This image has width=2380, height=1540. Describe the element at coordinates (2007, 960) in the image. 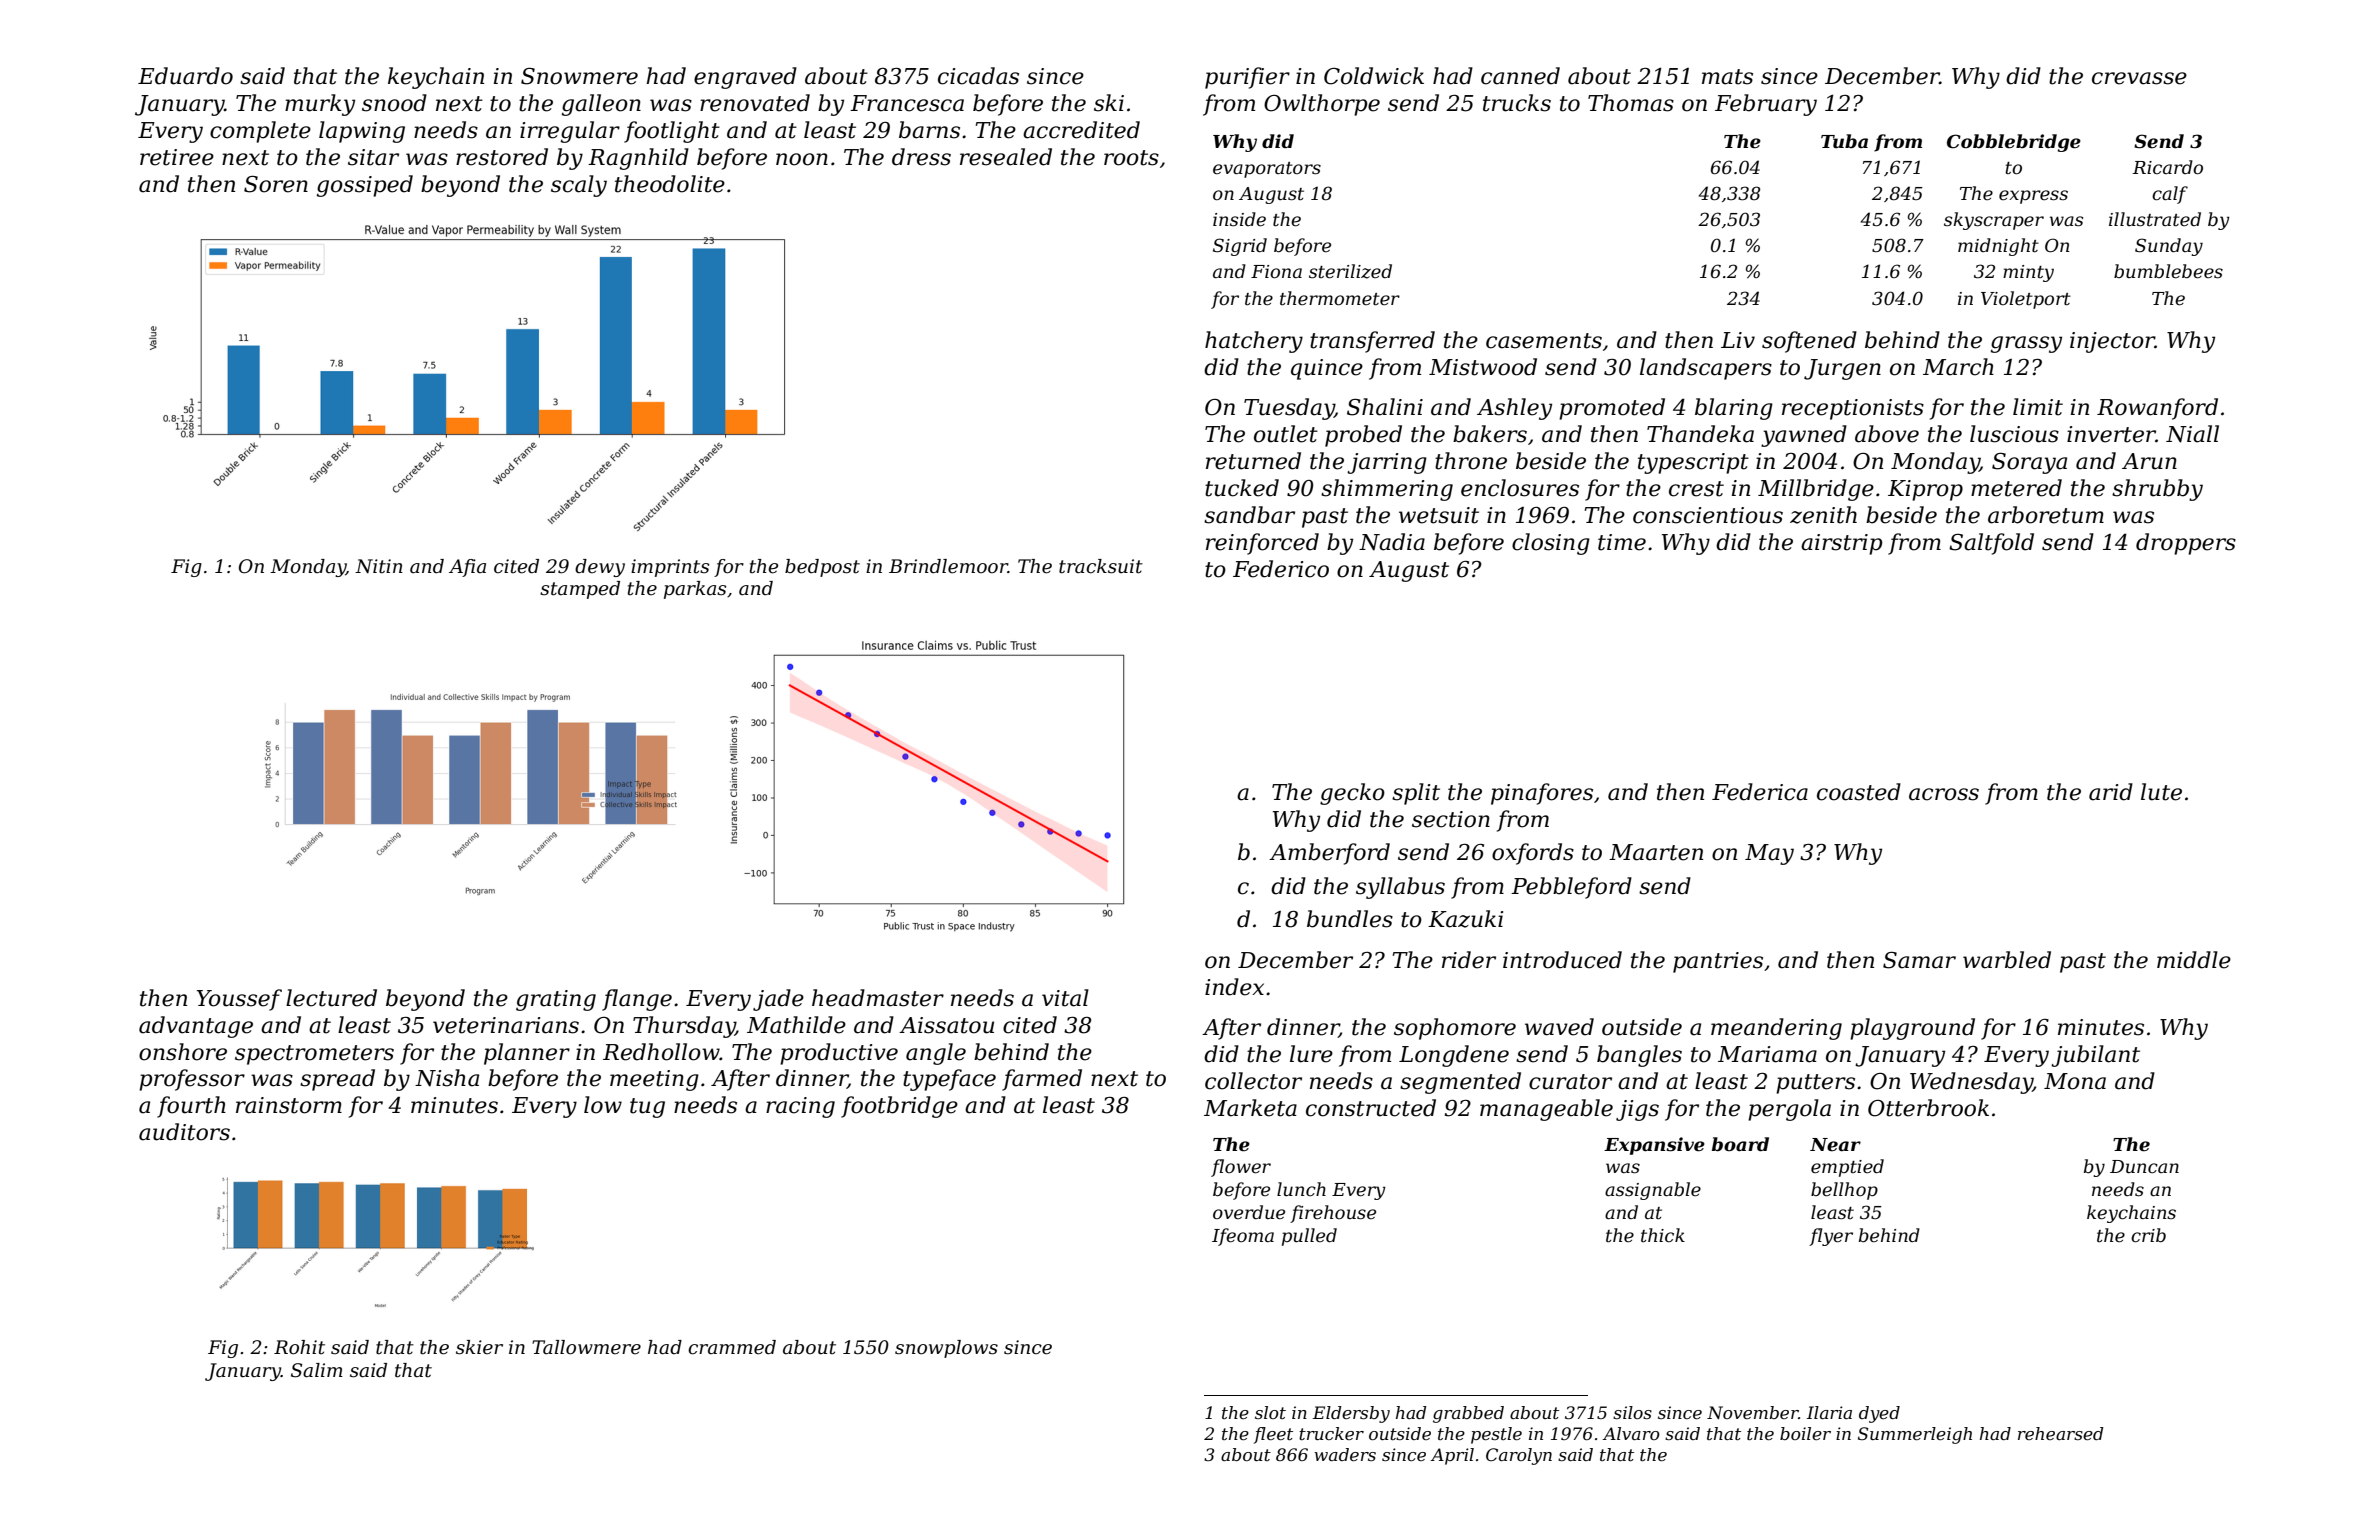

I see `warbled` at that location.
